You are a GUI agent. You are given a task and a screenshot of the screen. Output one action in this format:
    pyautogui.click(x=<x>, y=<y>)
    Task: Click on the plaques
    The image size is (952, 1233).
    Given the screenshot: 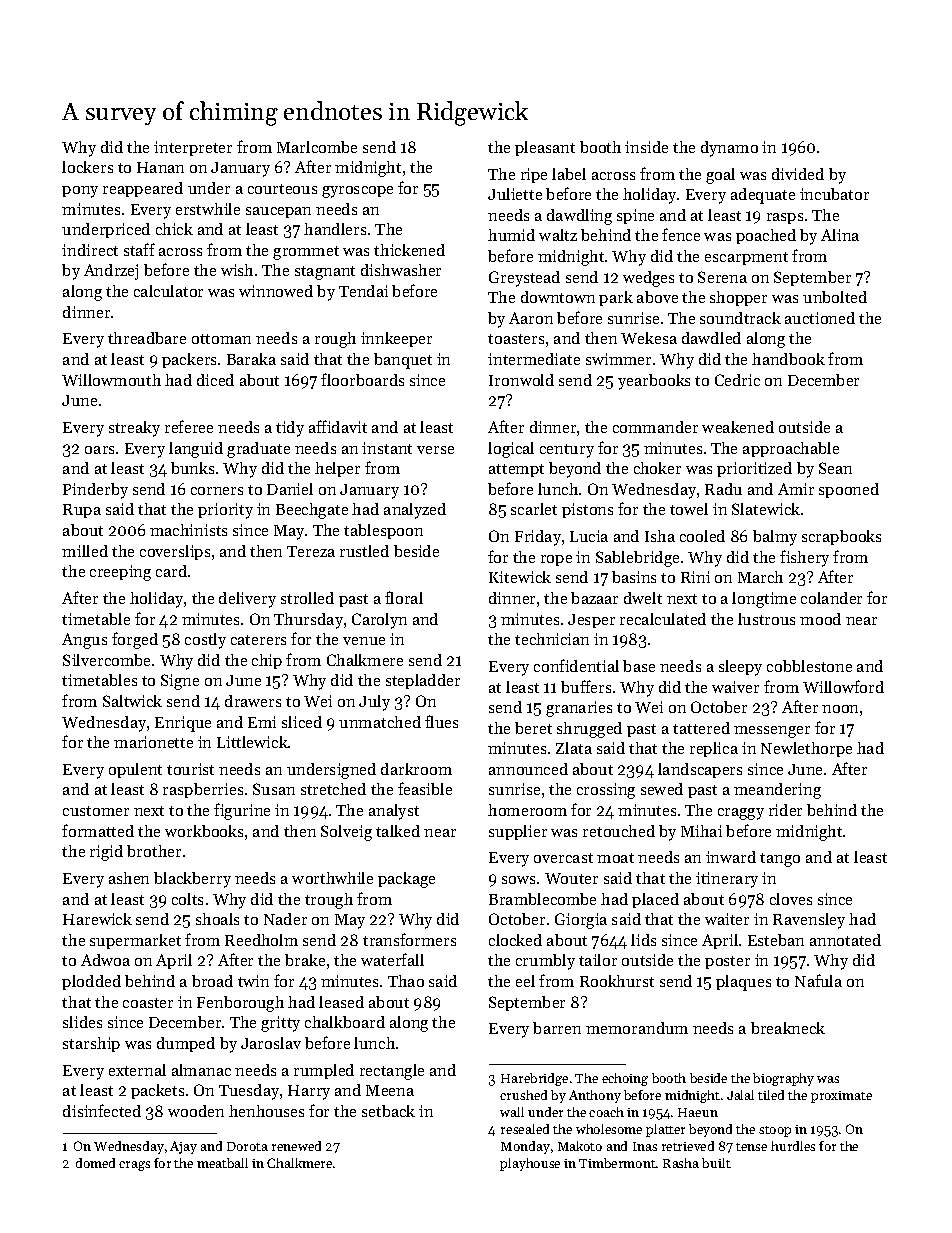 What is the action you would take?
    pyautogui.click(x=743, y=983)
